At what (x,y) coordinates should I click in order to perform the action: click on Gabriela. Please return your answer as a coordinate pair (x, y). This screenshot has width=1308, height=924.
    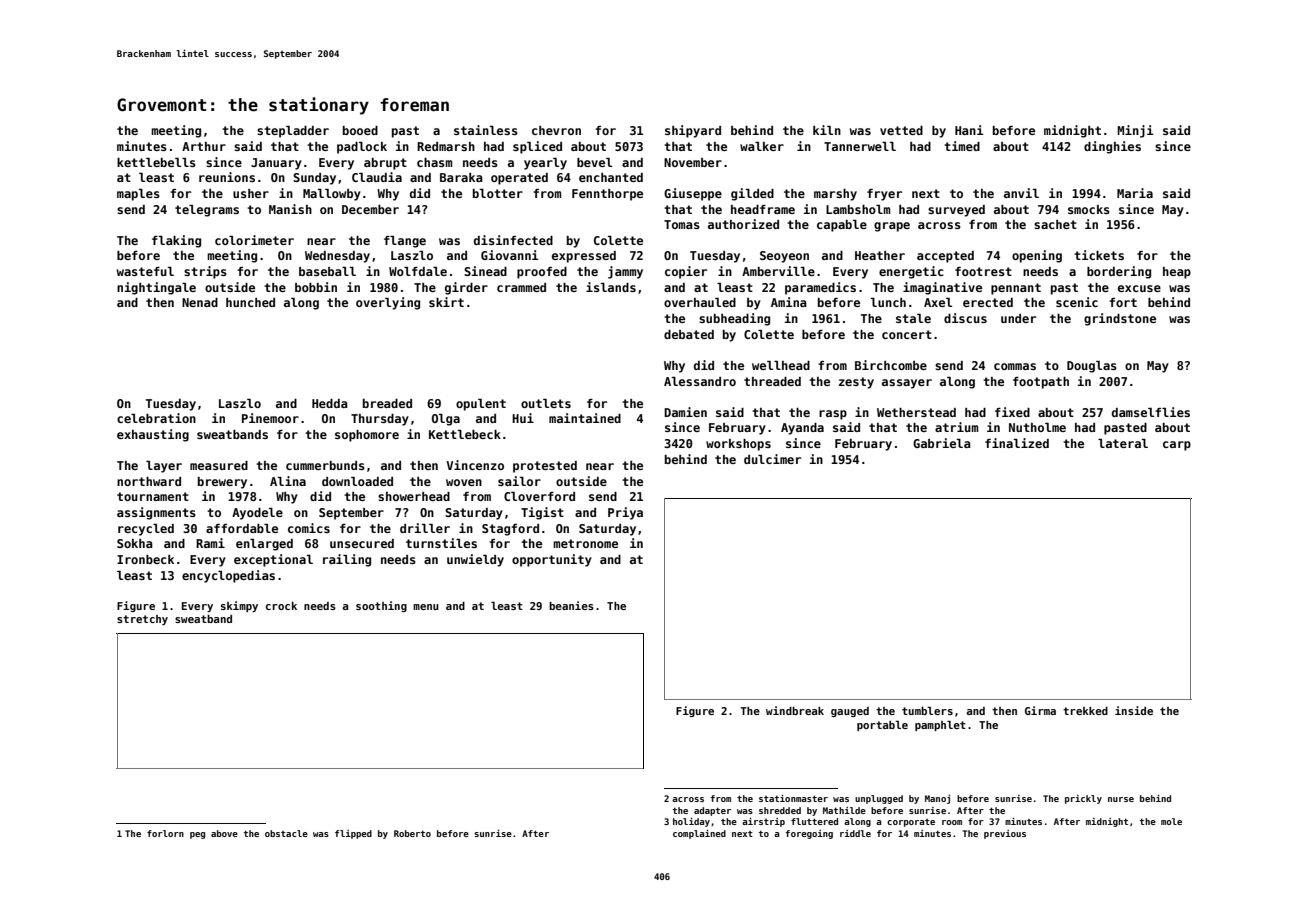
    Looking at the image, I should click on (942, 443).
